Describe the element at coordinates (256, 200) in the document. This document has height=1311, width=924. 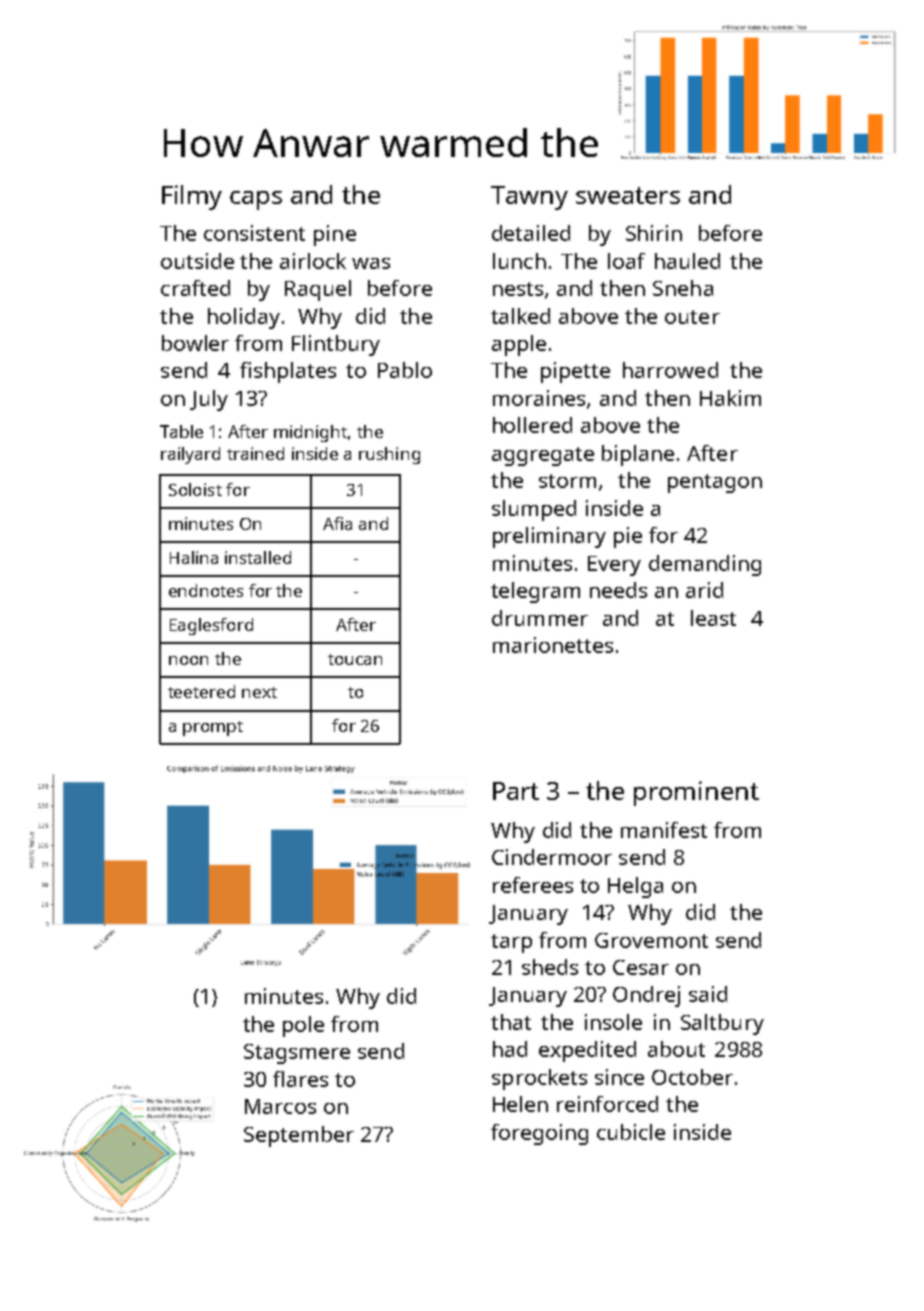
I see `caps` at that location.
